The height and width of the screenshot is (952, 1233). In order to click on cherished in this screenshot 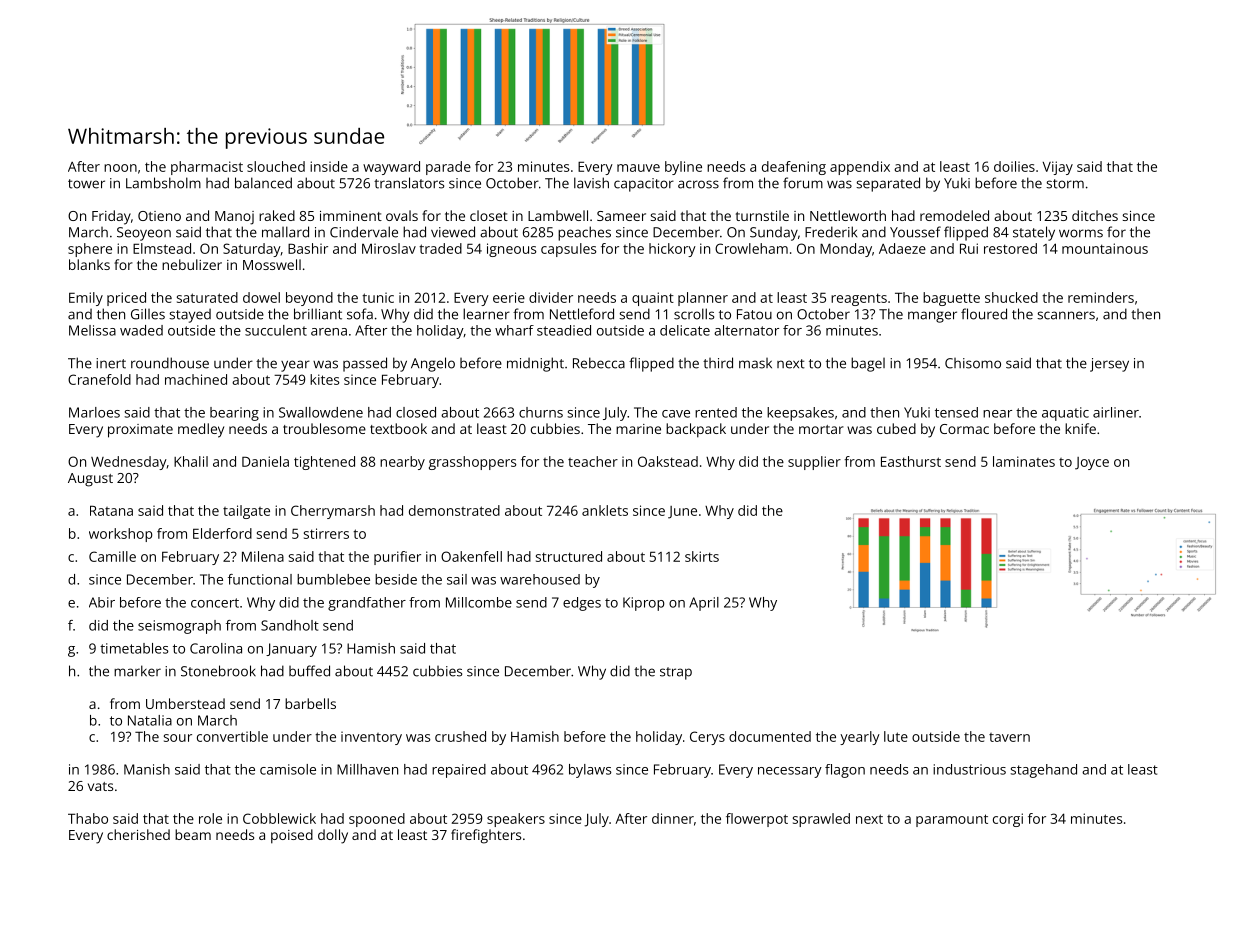, I will do `click(138, 834)`.
